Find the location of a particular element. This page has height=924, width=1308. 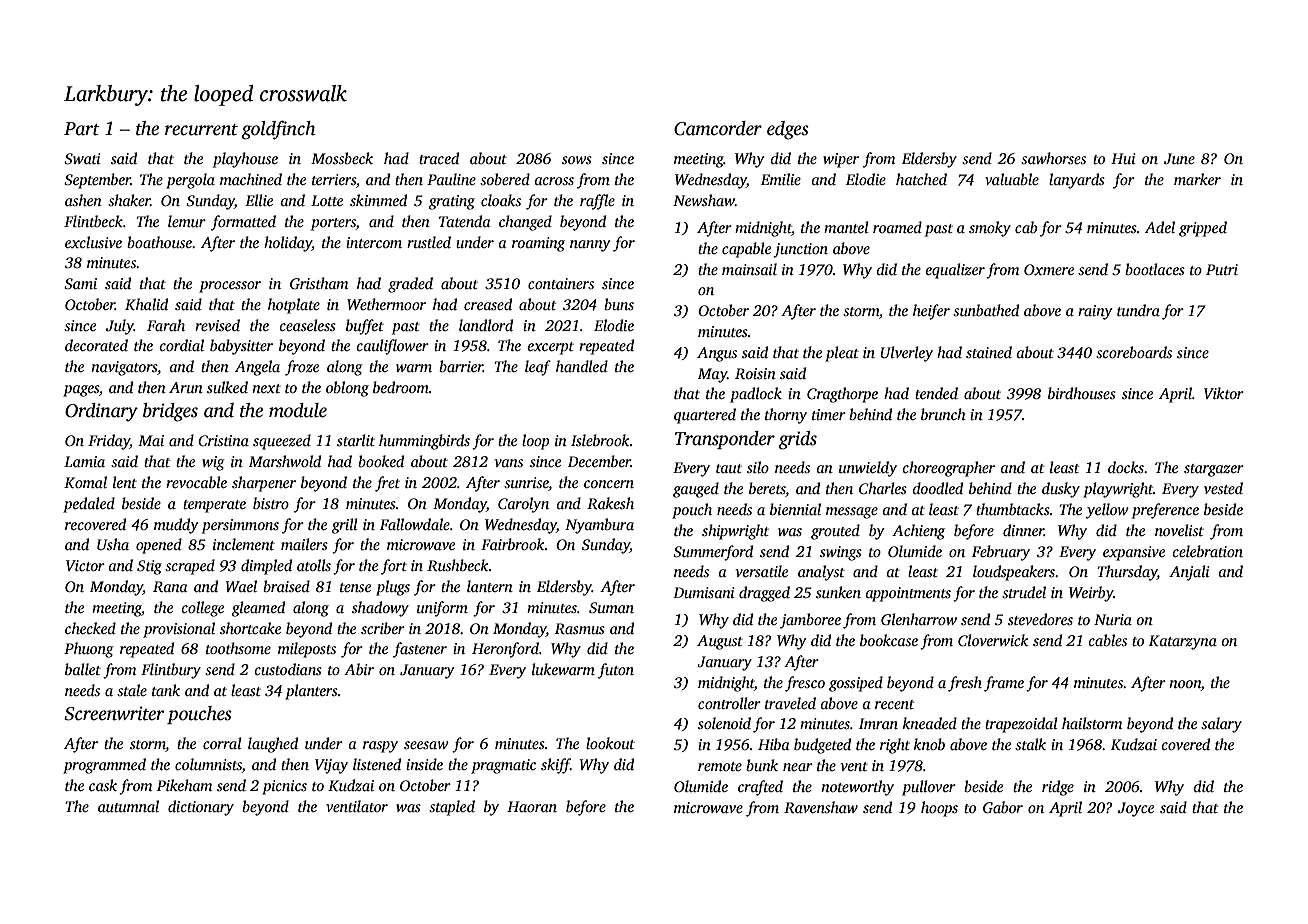

corral is located at coordinates (222, 743).
